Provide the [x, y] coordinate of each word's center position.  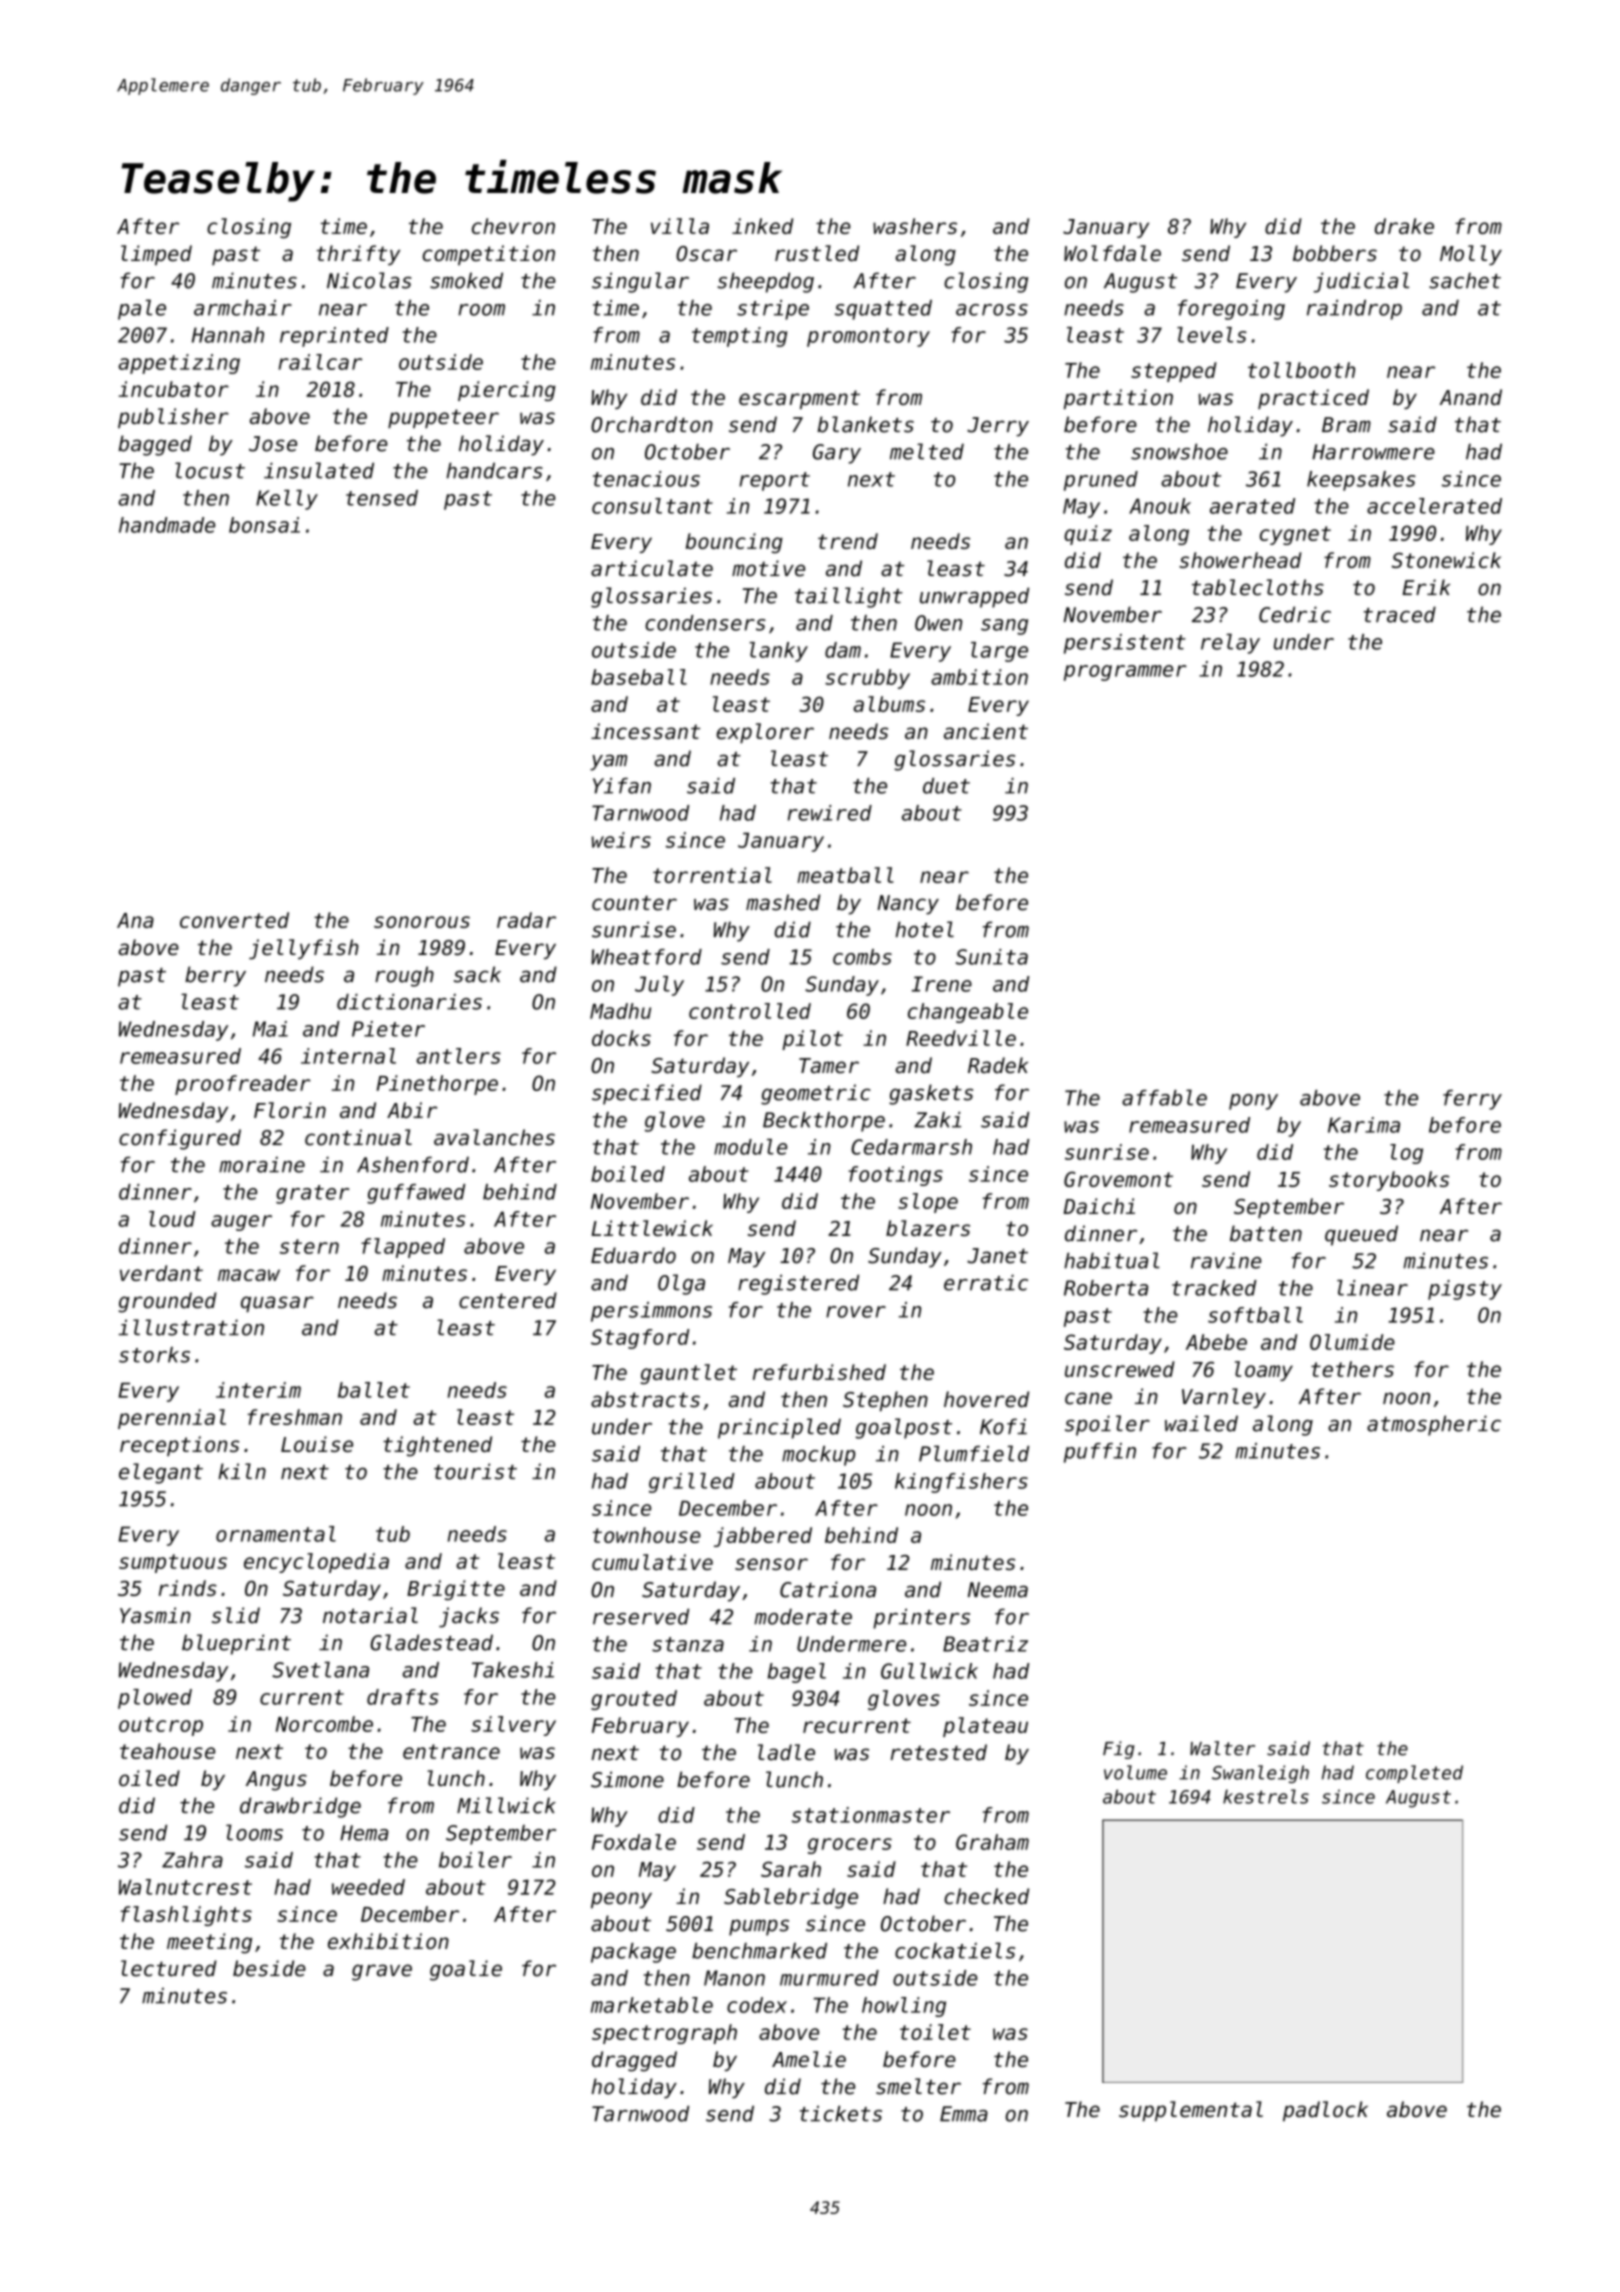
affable [1164, 1097]
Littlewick [652, 1228]
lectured [169, 1968]
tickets [841, 2113]
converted [234, 920]
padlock [1325, 2111]
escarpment [799, 399]
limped [156, 255]
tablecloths [1258, 587]
